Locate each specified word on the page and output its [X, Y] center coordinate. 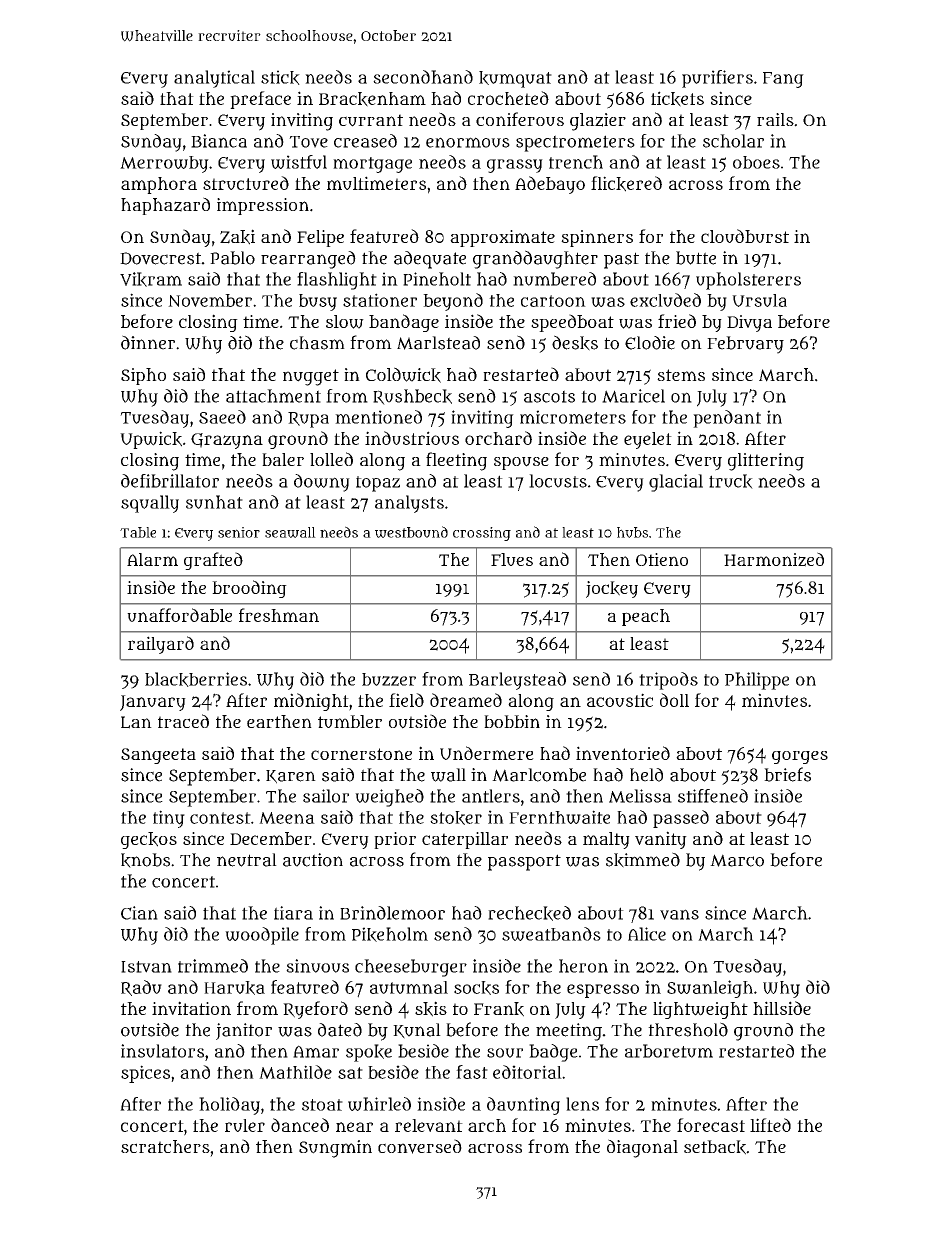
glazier [598, 122]
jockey [612, 589]
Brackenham [372, 99]
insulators [162, 1051]
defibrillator [170, 481]
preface [260, 100]
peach [646, 617]
